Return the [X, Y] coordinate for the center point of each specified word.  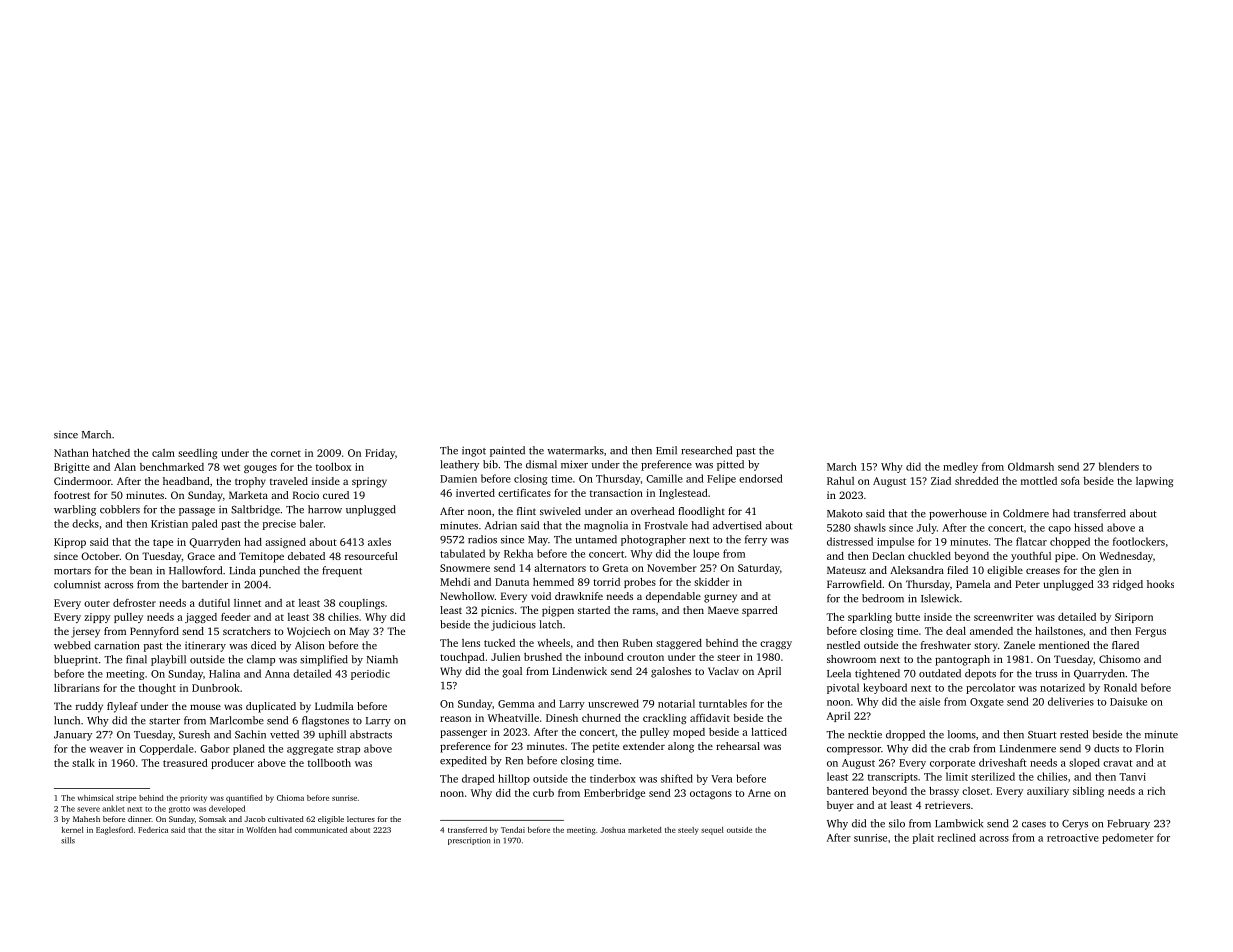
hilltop [514, 779]
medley [960, 467]
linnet [247, 603]
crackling [664, 719]
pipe [1065, 557]
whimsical [96, 798]
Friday [380, 454]
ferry [756, 540]
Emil [666, 450]
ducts [1106, 748]
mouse [205, 707]
